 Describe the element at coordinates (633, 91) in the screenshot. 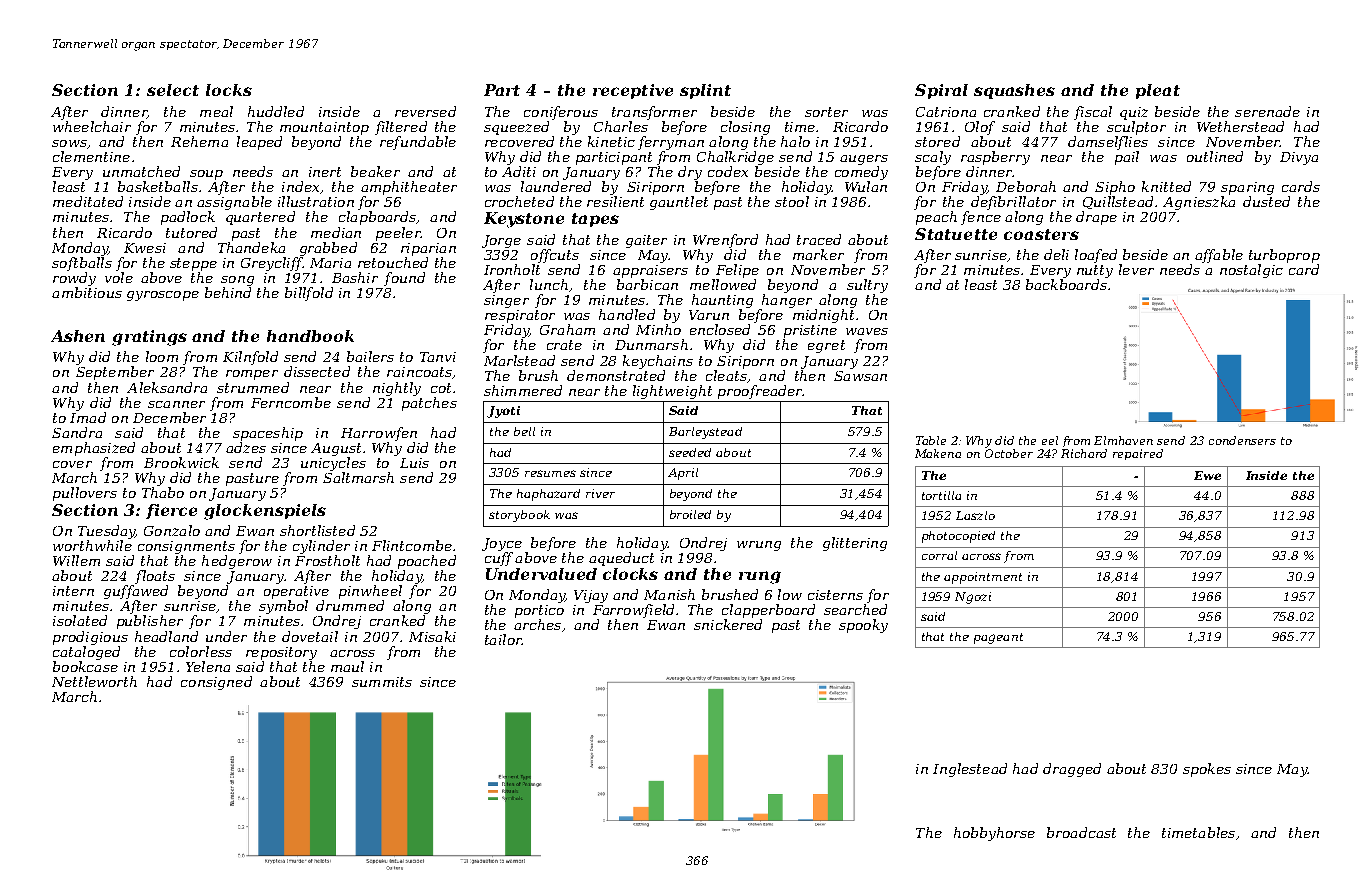

I see `receptive` at that location.
